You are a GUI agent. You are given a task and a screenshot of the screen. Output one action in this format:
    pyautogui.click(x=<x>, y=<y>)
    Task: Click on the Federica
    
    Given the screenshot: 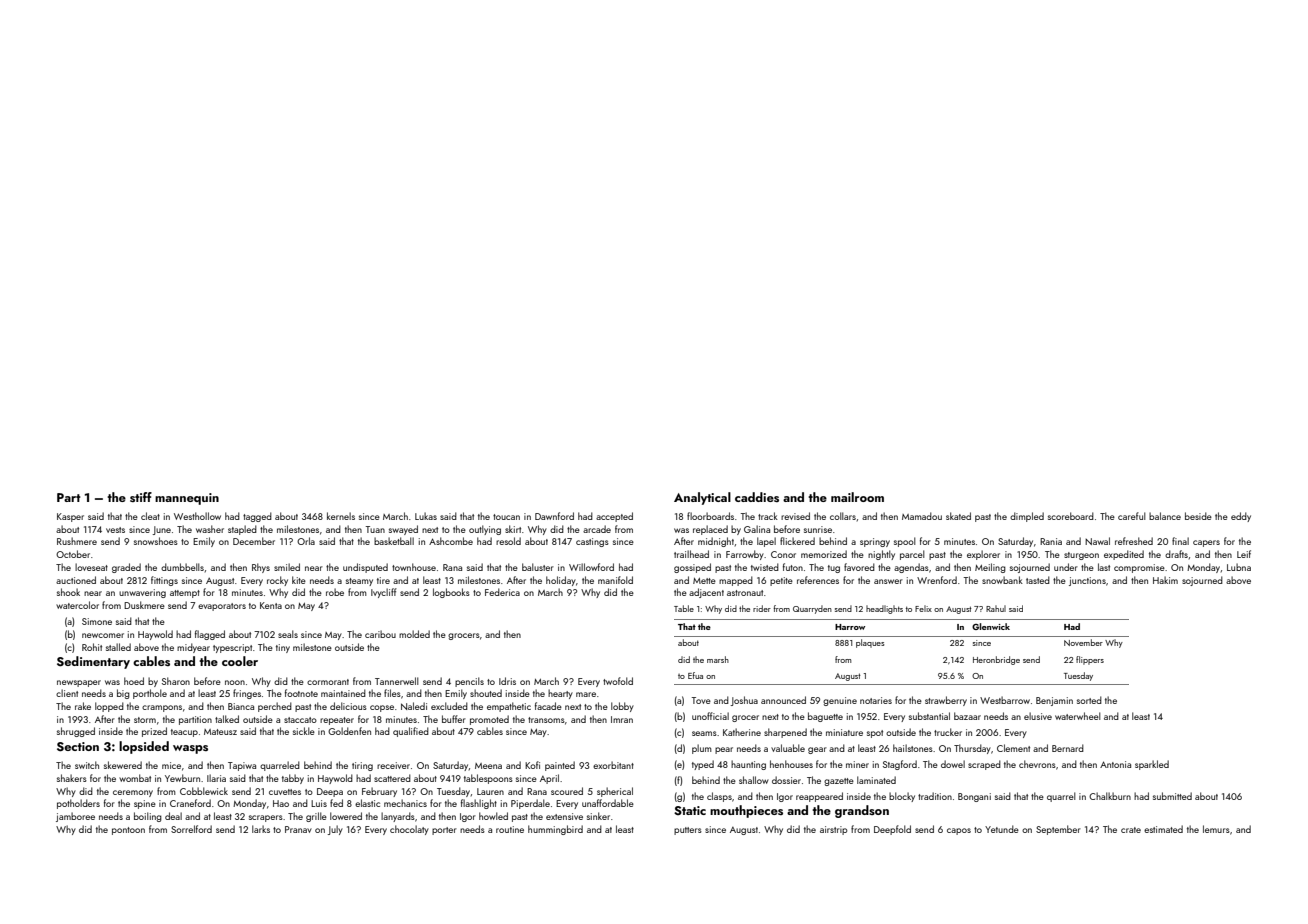 What is the action you would take?
    pyautogui.click(x=502, y=592)
